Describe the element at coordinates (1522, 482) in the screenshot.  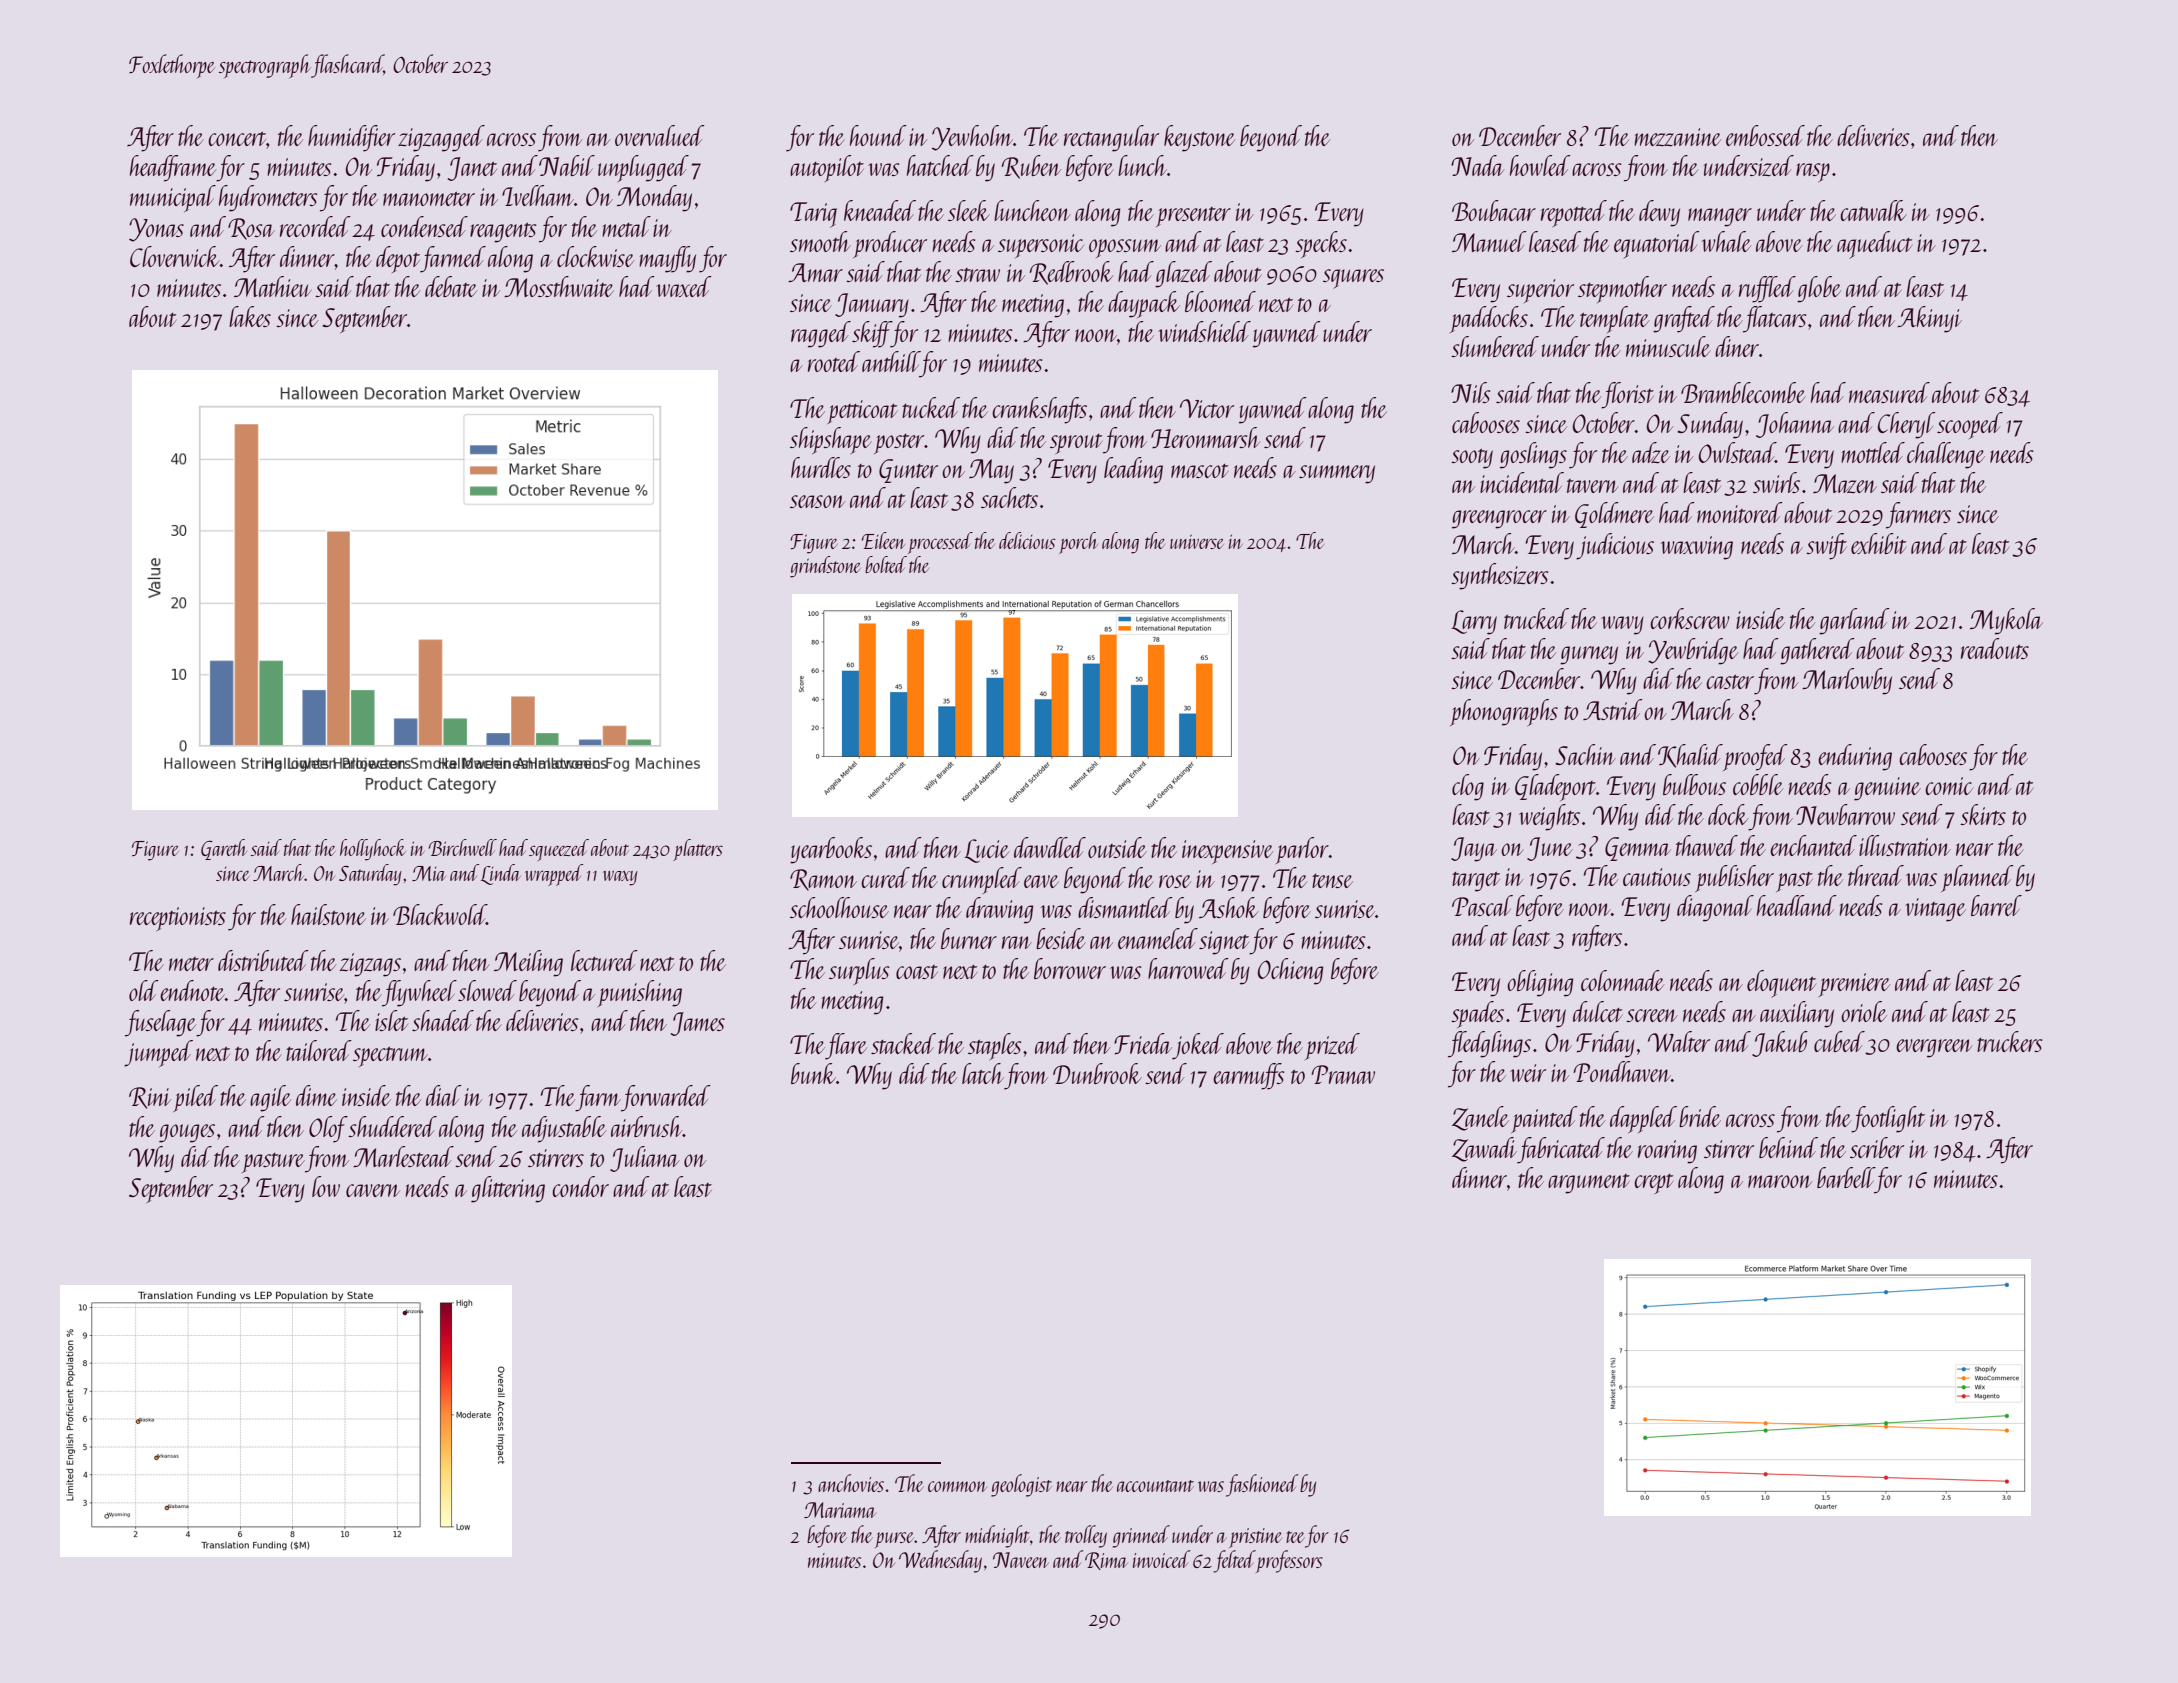
I see `incidental` at that location.
